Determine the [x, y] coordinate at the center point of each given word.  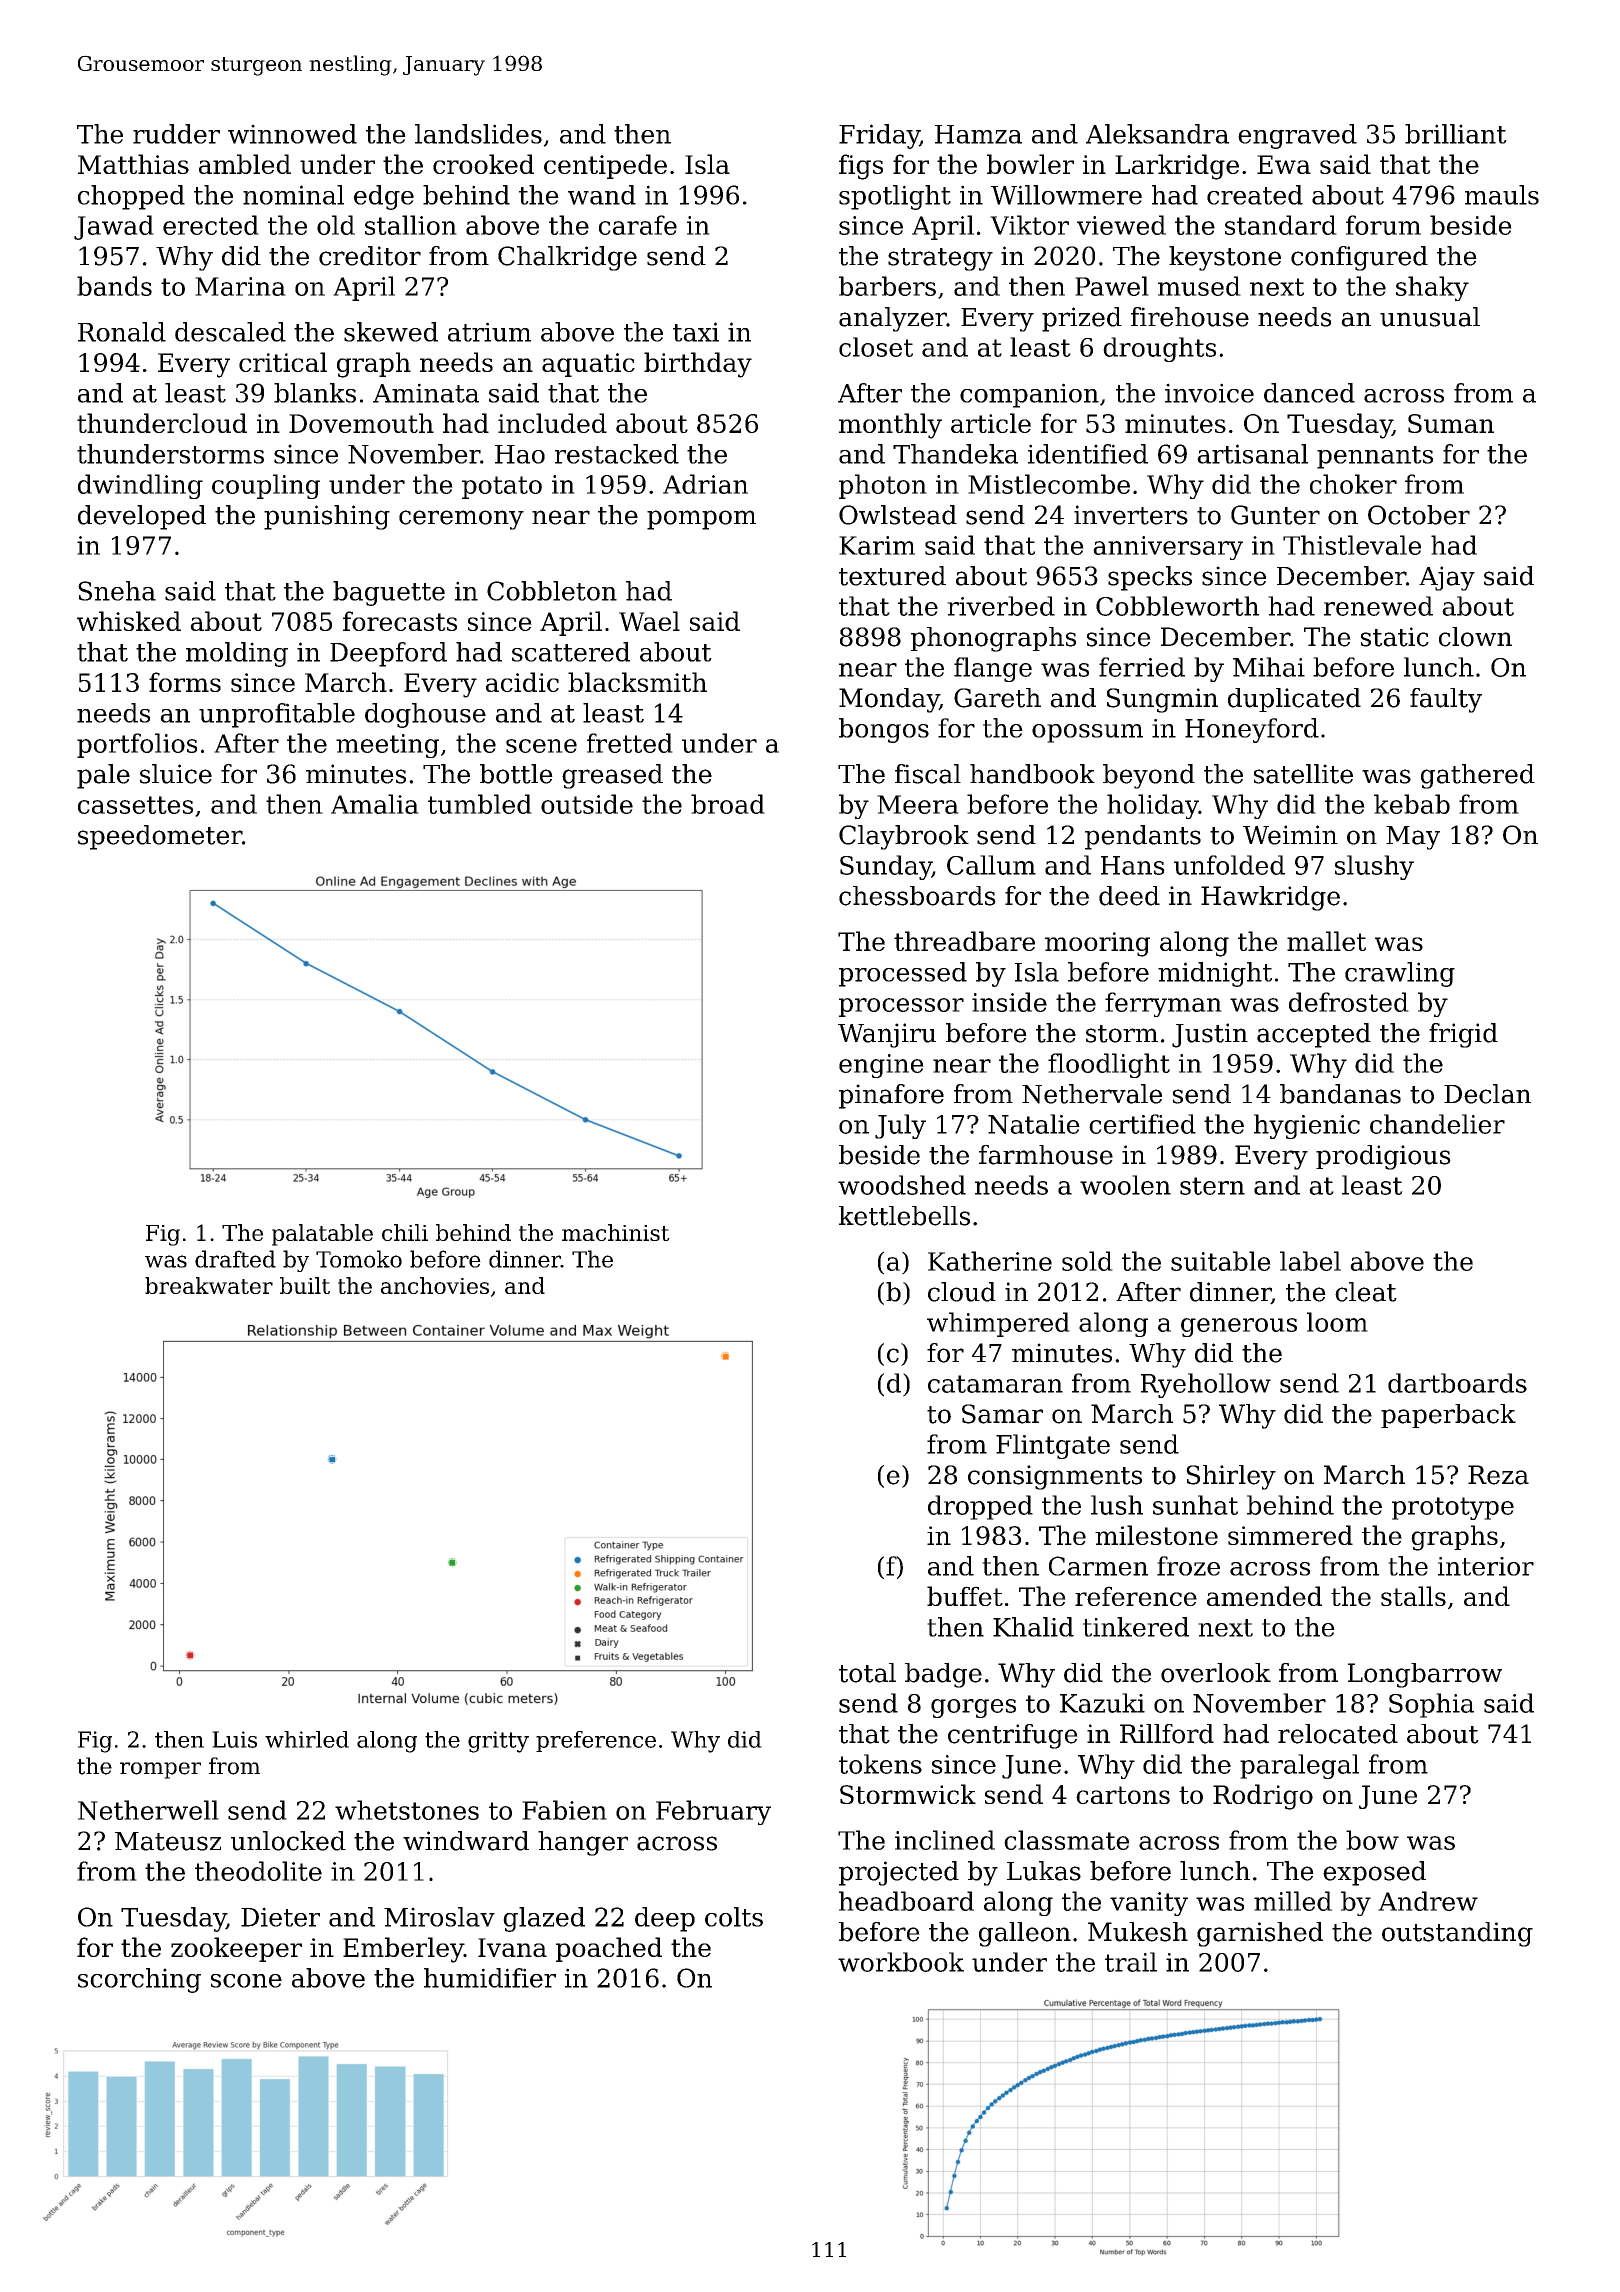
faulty [1446, 700]
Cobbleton [552, 591]
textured [892, 576]
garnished [1260, 1934]
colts [734, 1917]
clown [1475, 637]
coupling [266, 486]
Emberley [403, 1950]
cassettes [135, 805]
